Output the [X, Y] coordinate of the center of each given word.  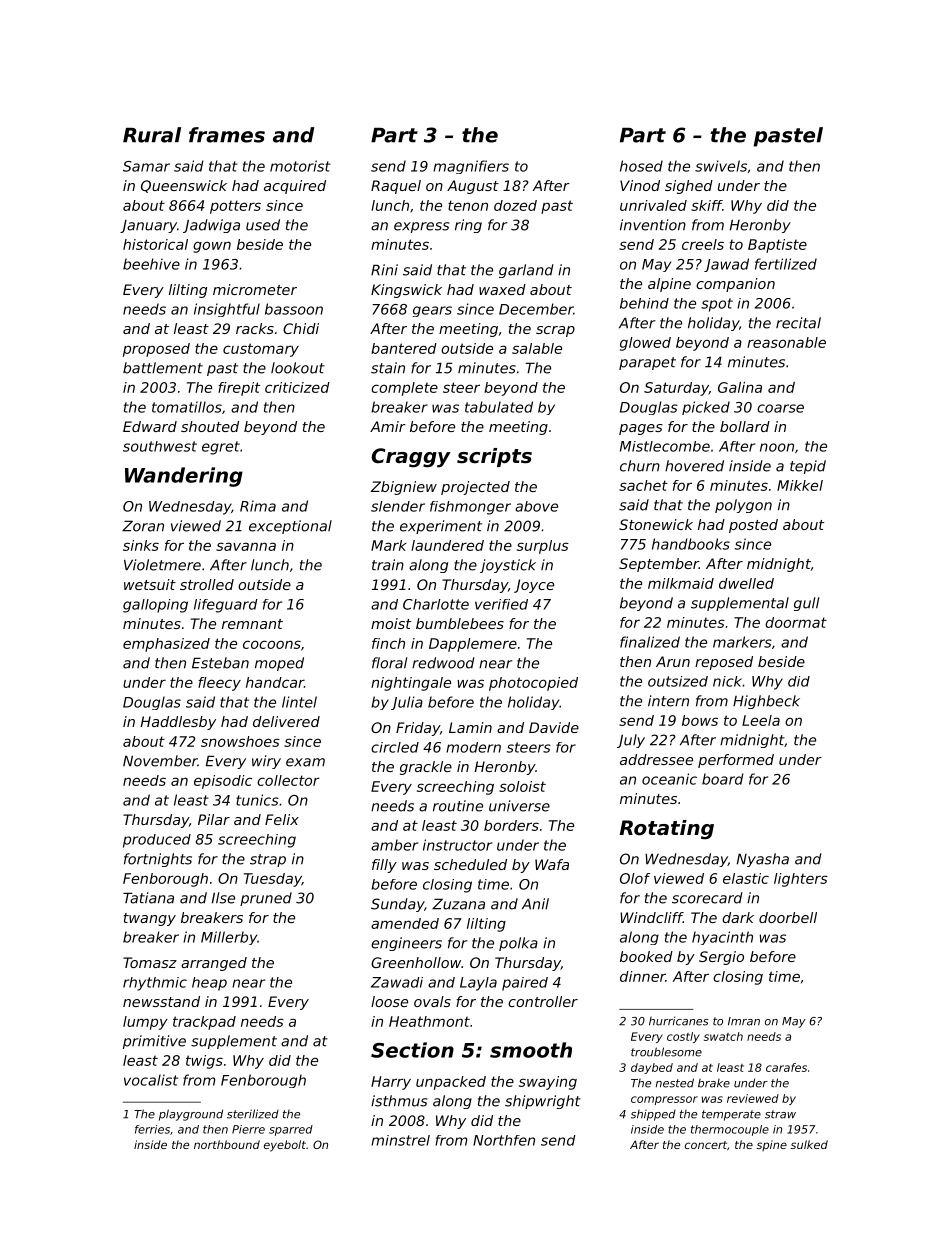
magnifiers [471, 167]
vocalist [151, 1080]
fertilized [786, 264]
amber [394, 845]
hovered [694, 466]
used [263, 225]
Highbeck [766, 702]
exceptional [290, 527]
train [388, 565]
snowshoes [240, 741]
